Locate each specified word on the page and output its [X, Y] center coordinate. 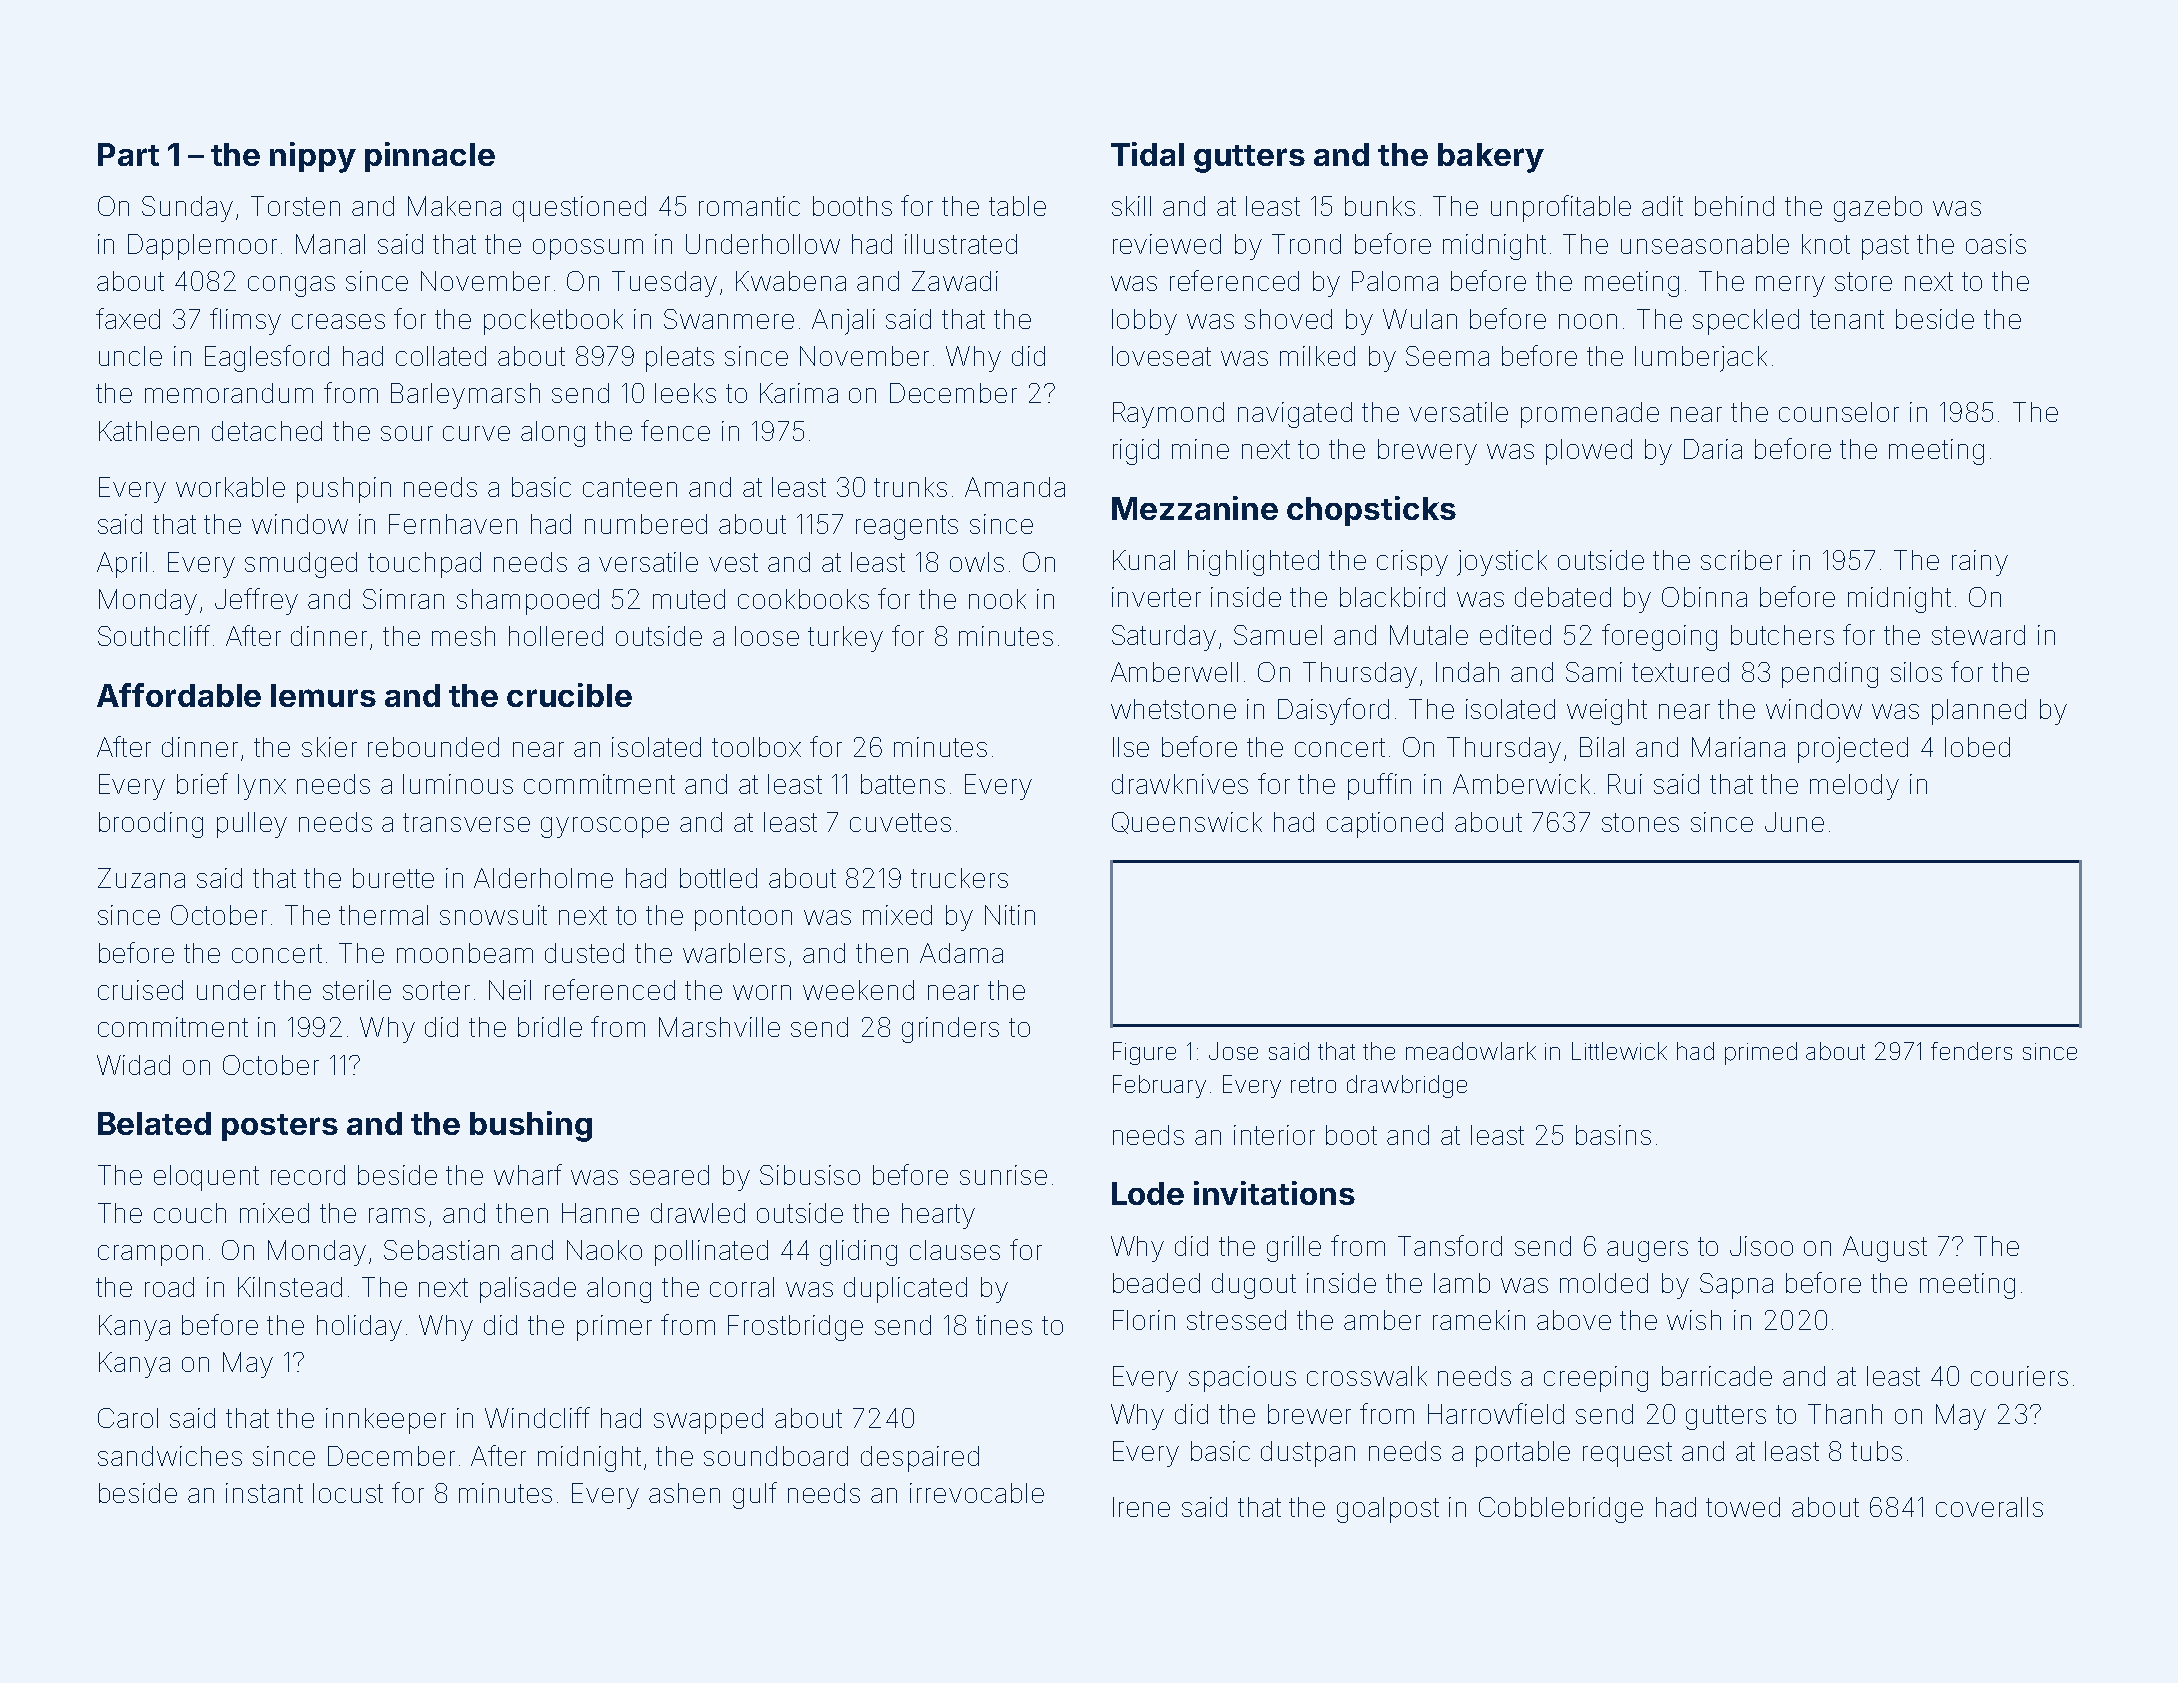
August [1885, 1249]
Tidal [1147, 154]
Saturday [1164, 638]
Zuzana [141, 878]
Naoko [604, 1250]
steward [1978, 635]
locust [348, 1493]
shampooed [528, 602]
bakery [1491, 158]
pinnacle [430, 157]
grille [1294, 1249]
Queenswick [1187, 823]
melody [1854, 787]
